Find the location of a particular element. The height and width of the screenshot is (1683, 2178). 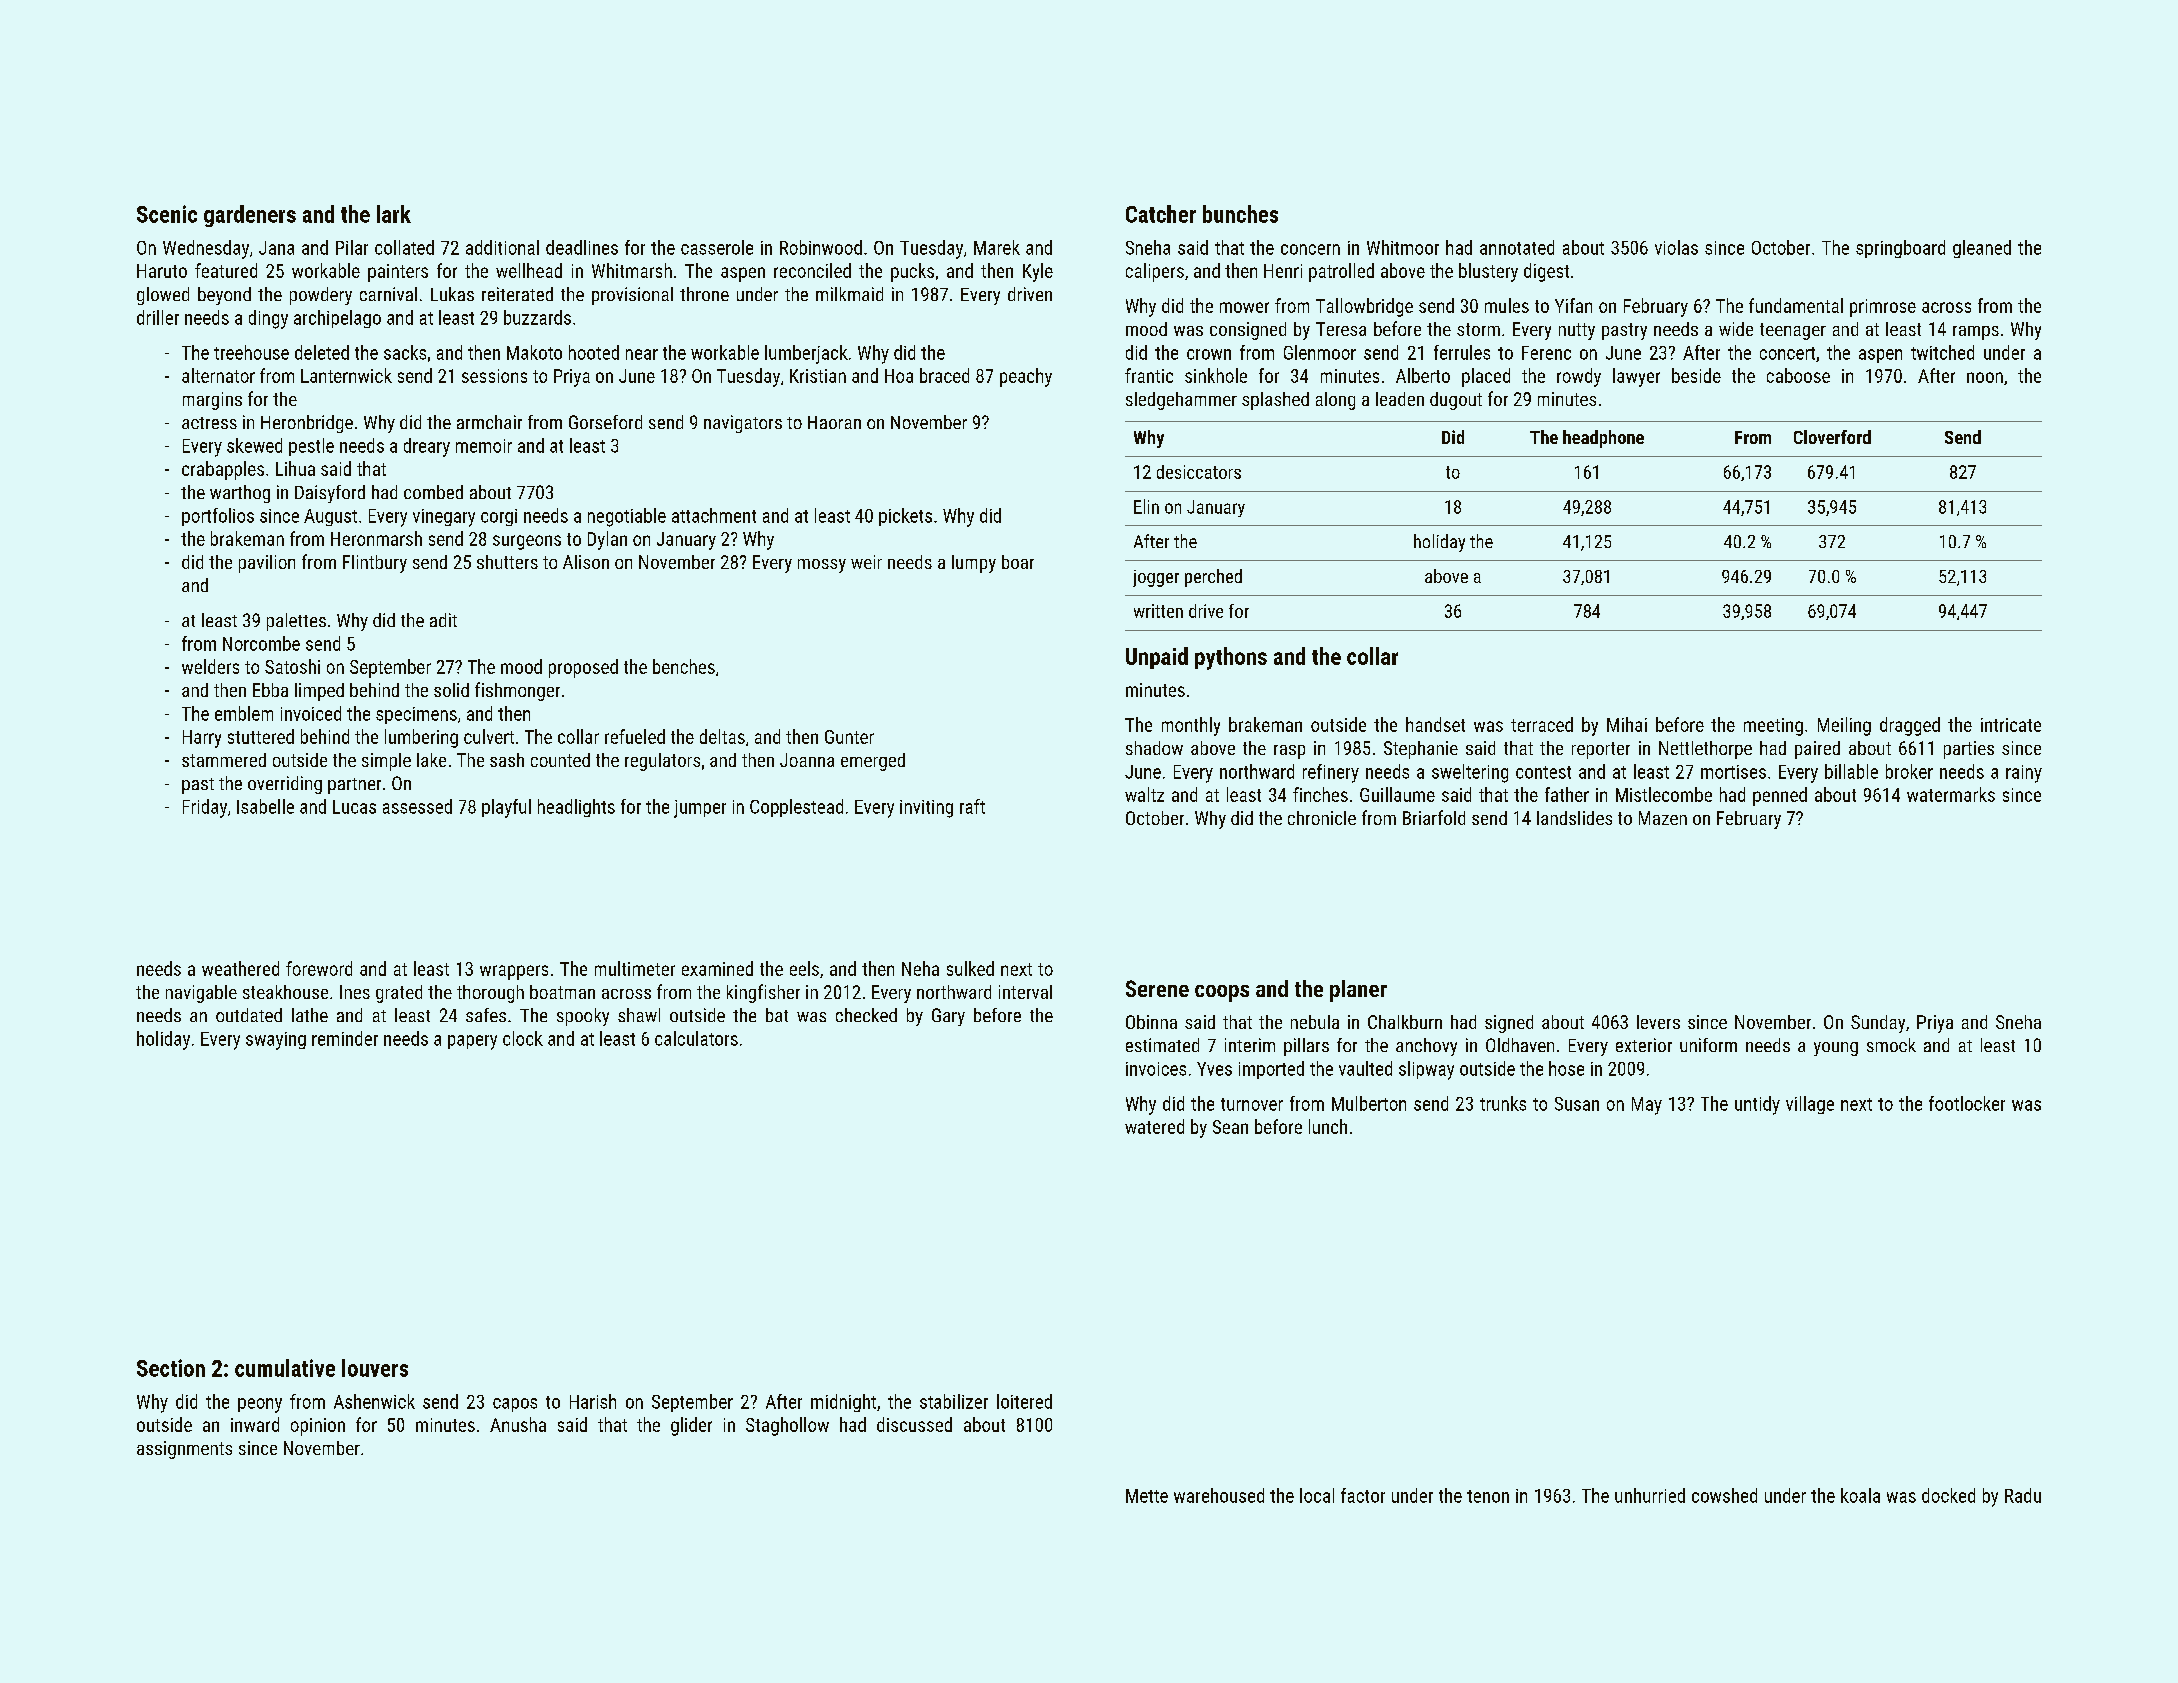

violas is located at coordinates (1676, 247).
